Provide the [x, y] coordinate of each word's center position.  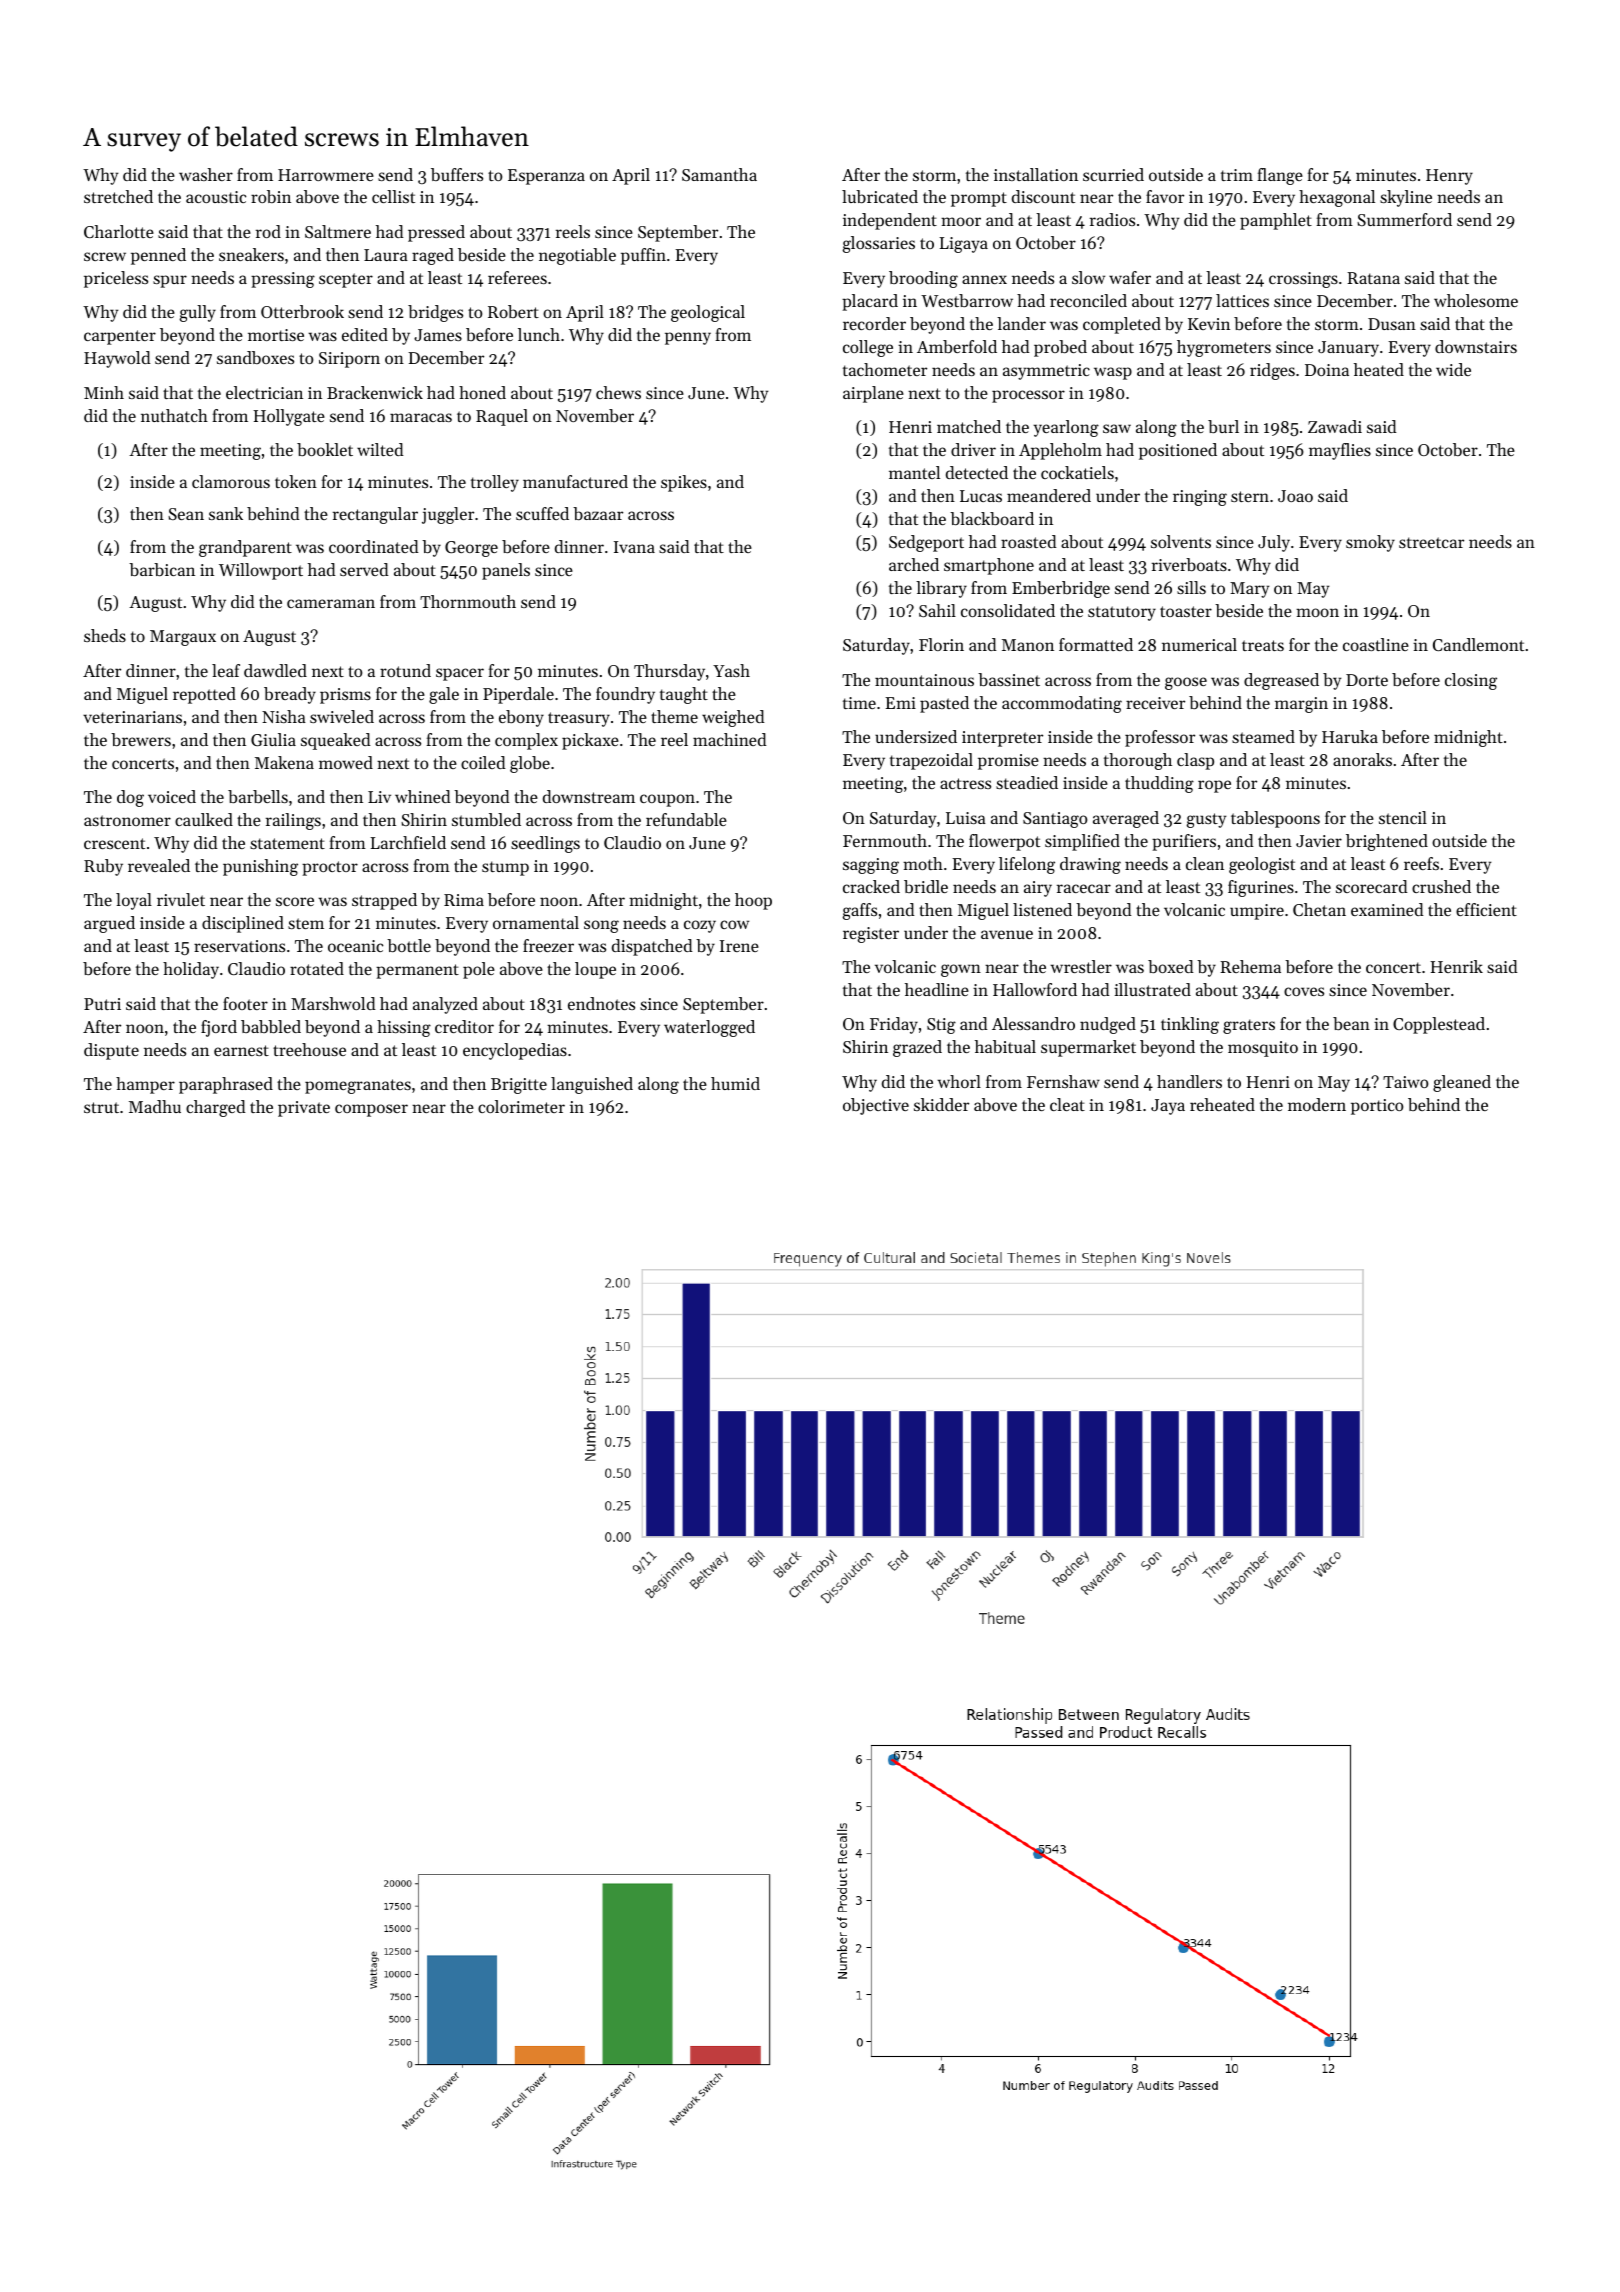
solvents [1181, 541]
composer [371, 1110]
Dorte [1367, 680]
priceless [116, 279]
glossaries [879, 244]
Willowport [261, 571]
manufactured [575, 481]
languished [592, 1085]
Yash [731, 670]
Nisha [284, 716]
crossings [1303, 280]
